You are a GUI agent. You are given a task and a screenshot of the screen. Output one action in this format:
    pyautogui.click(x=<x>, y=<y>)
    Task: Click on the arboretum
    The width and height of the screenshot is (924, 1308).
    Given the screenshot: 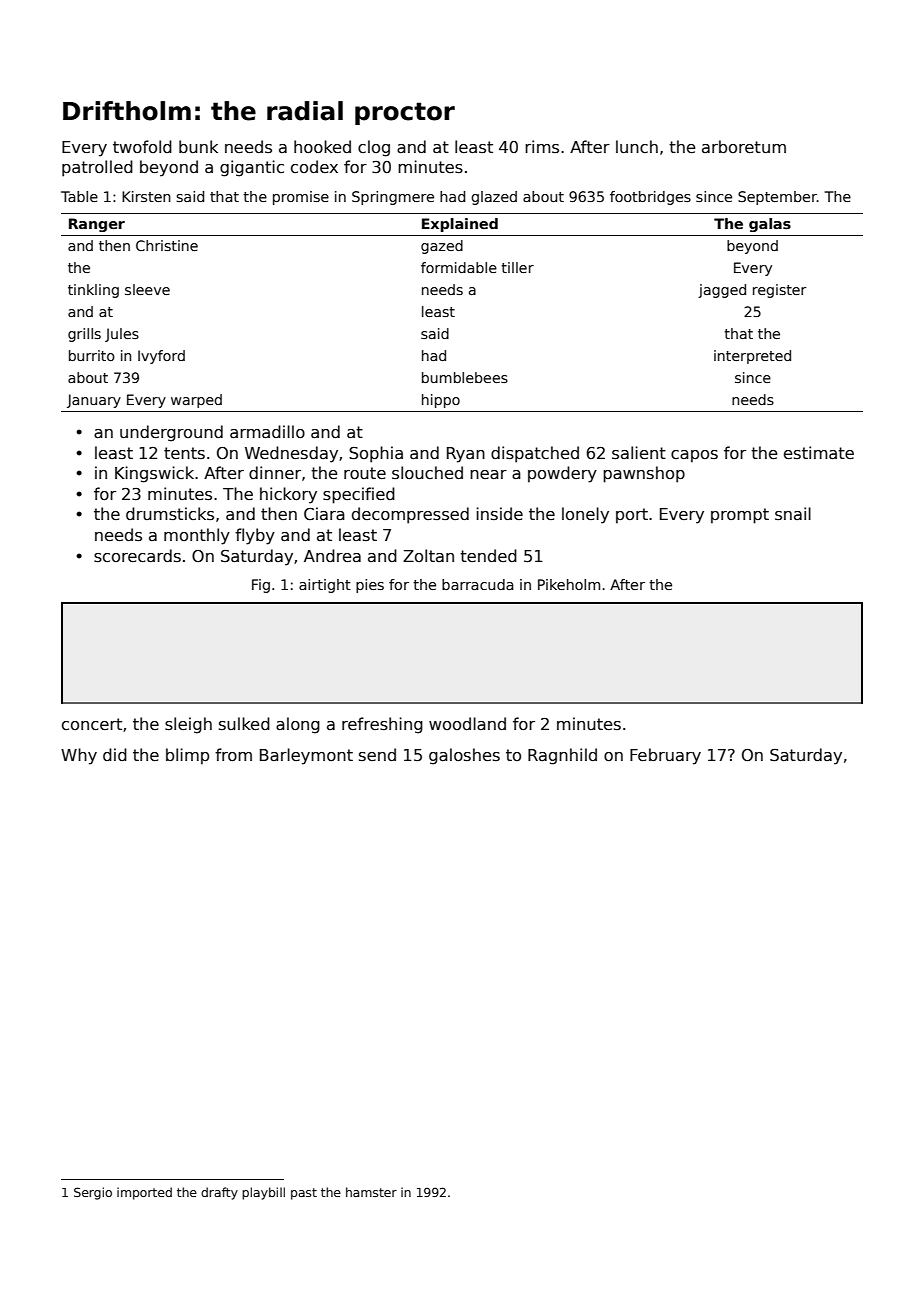 What is the action you would take?
    pyautogui.click(x=744, y=146)
